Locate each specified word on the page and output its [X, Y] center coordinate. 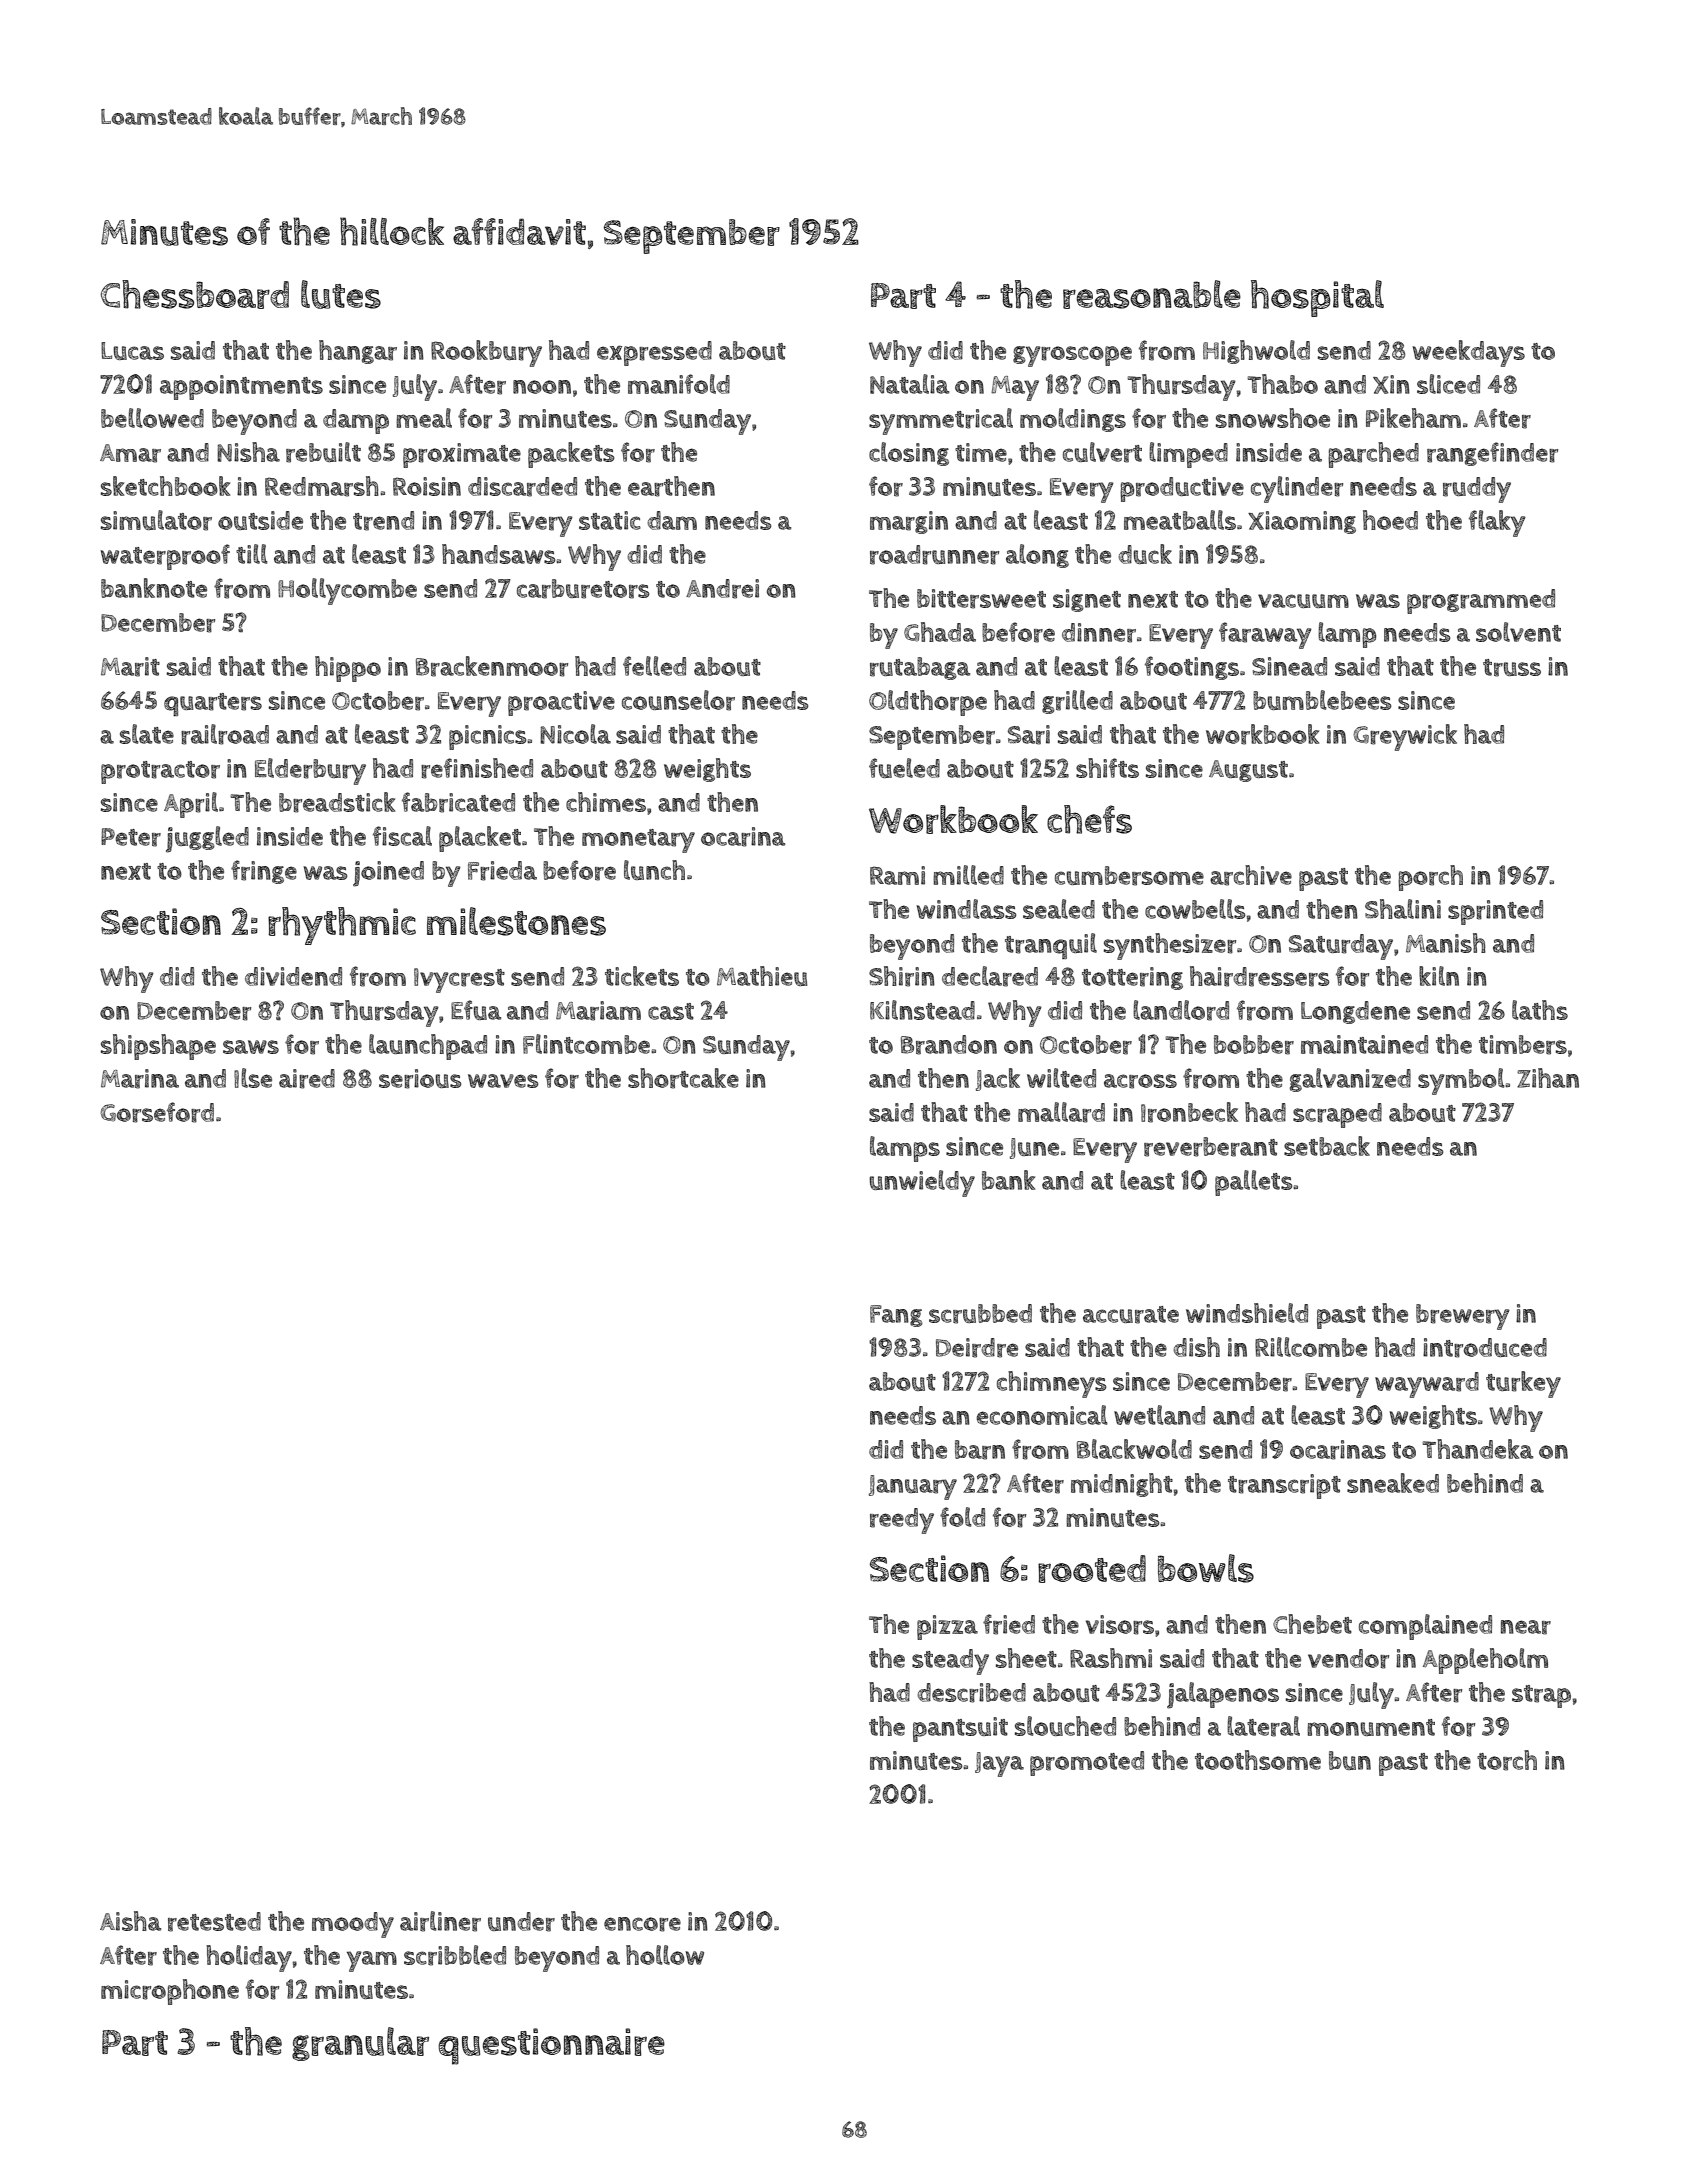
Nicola [575, 734]
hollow [665, 1955]
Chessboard [195, 294]
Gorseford [157, 1112]
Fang [896, 1316]
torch [1507, 1760]
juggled [207, 839]
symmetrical [941, 421]
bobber [1254, 1045]
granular [360, 2044]
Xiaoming [1302, 522]
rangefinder [1492, 454]
